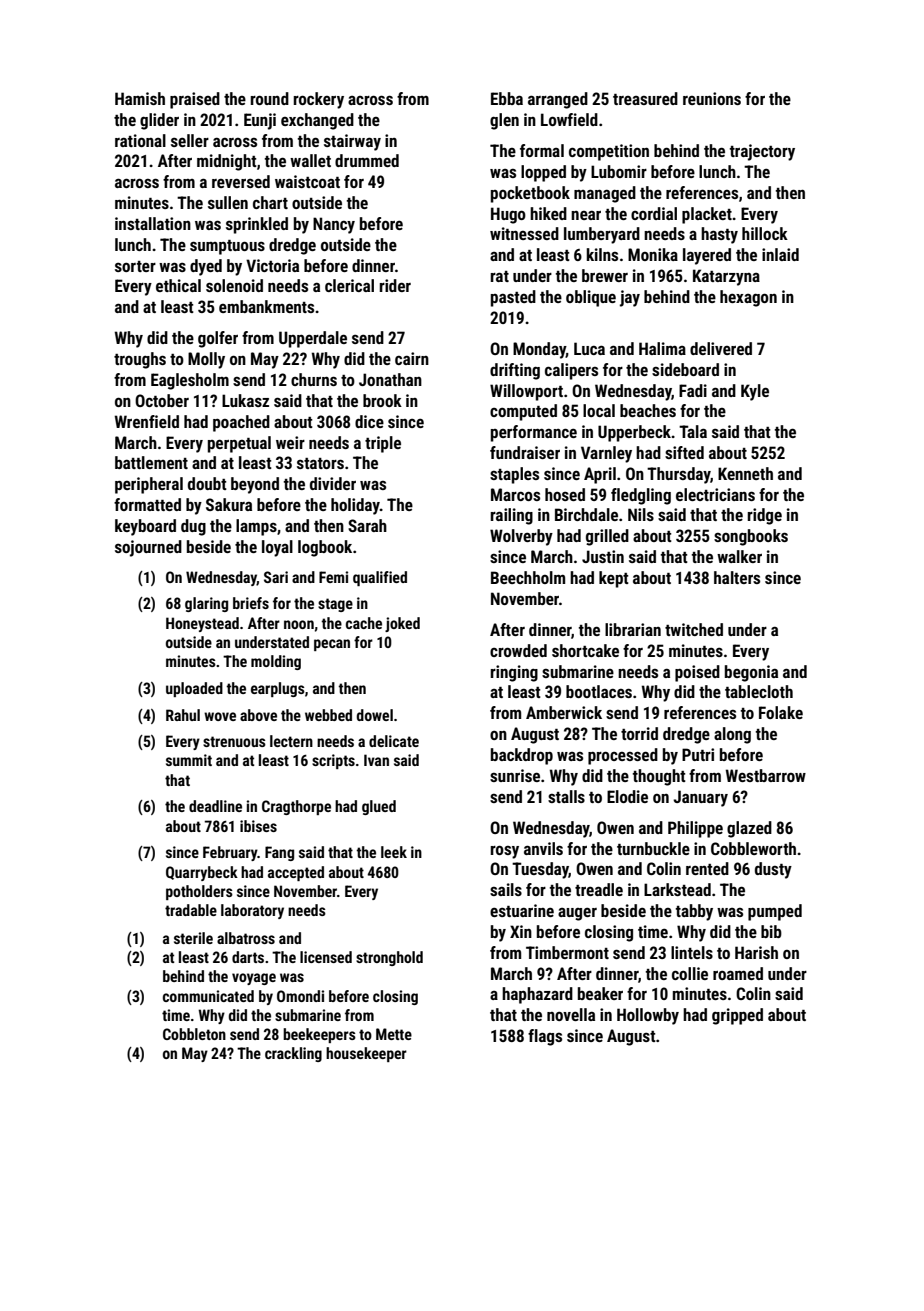 The height and width of the document is (1311, 924). I want to click on embankments, so click(266, 306).
